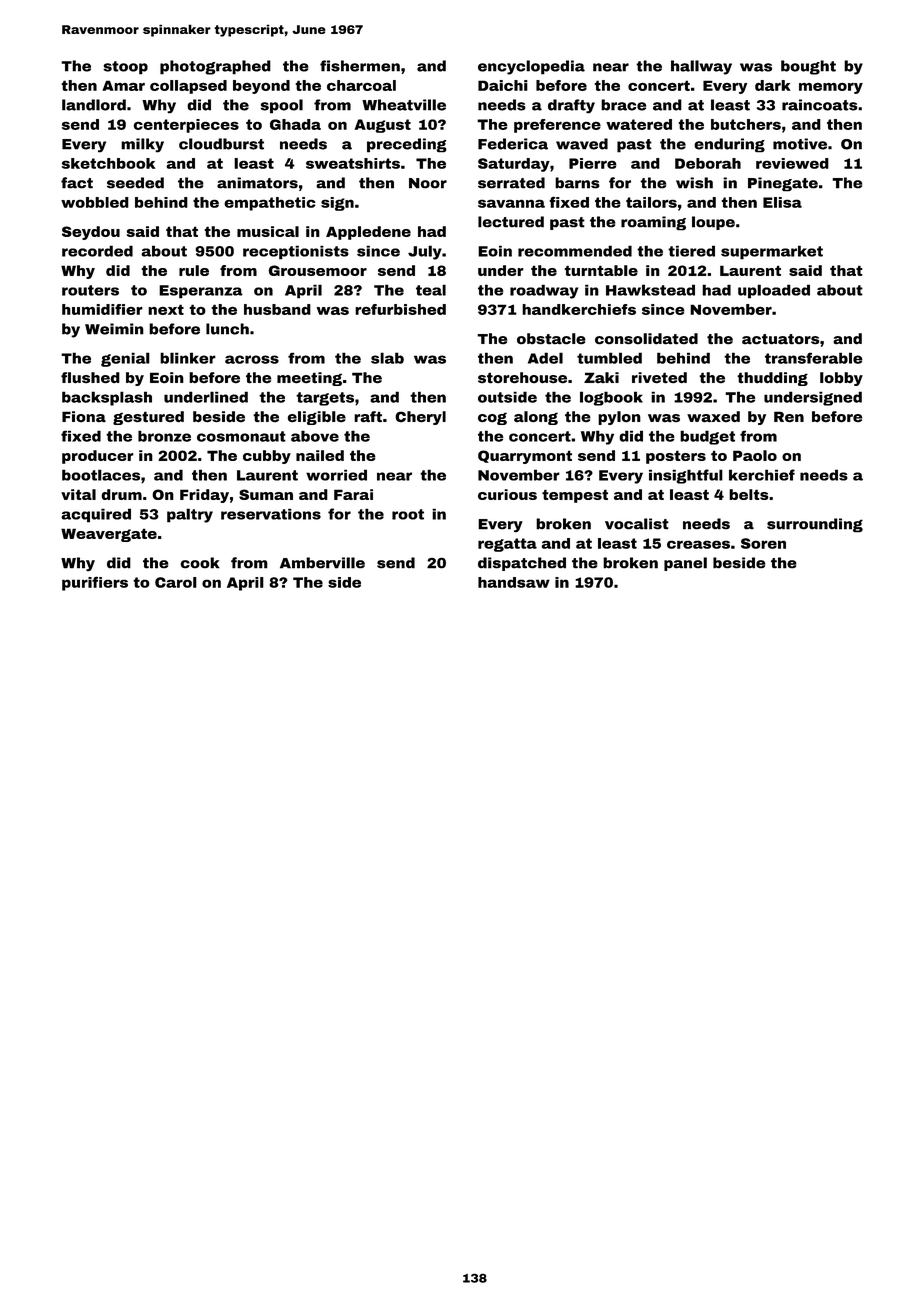 The image size is (924, 1308). Describe the element at coordinates (408, 514) in the document. I see `root` at that location.
